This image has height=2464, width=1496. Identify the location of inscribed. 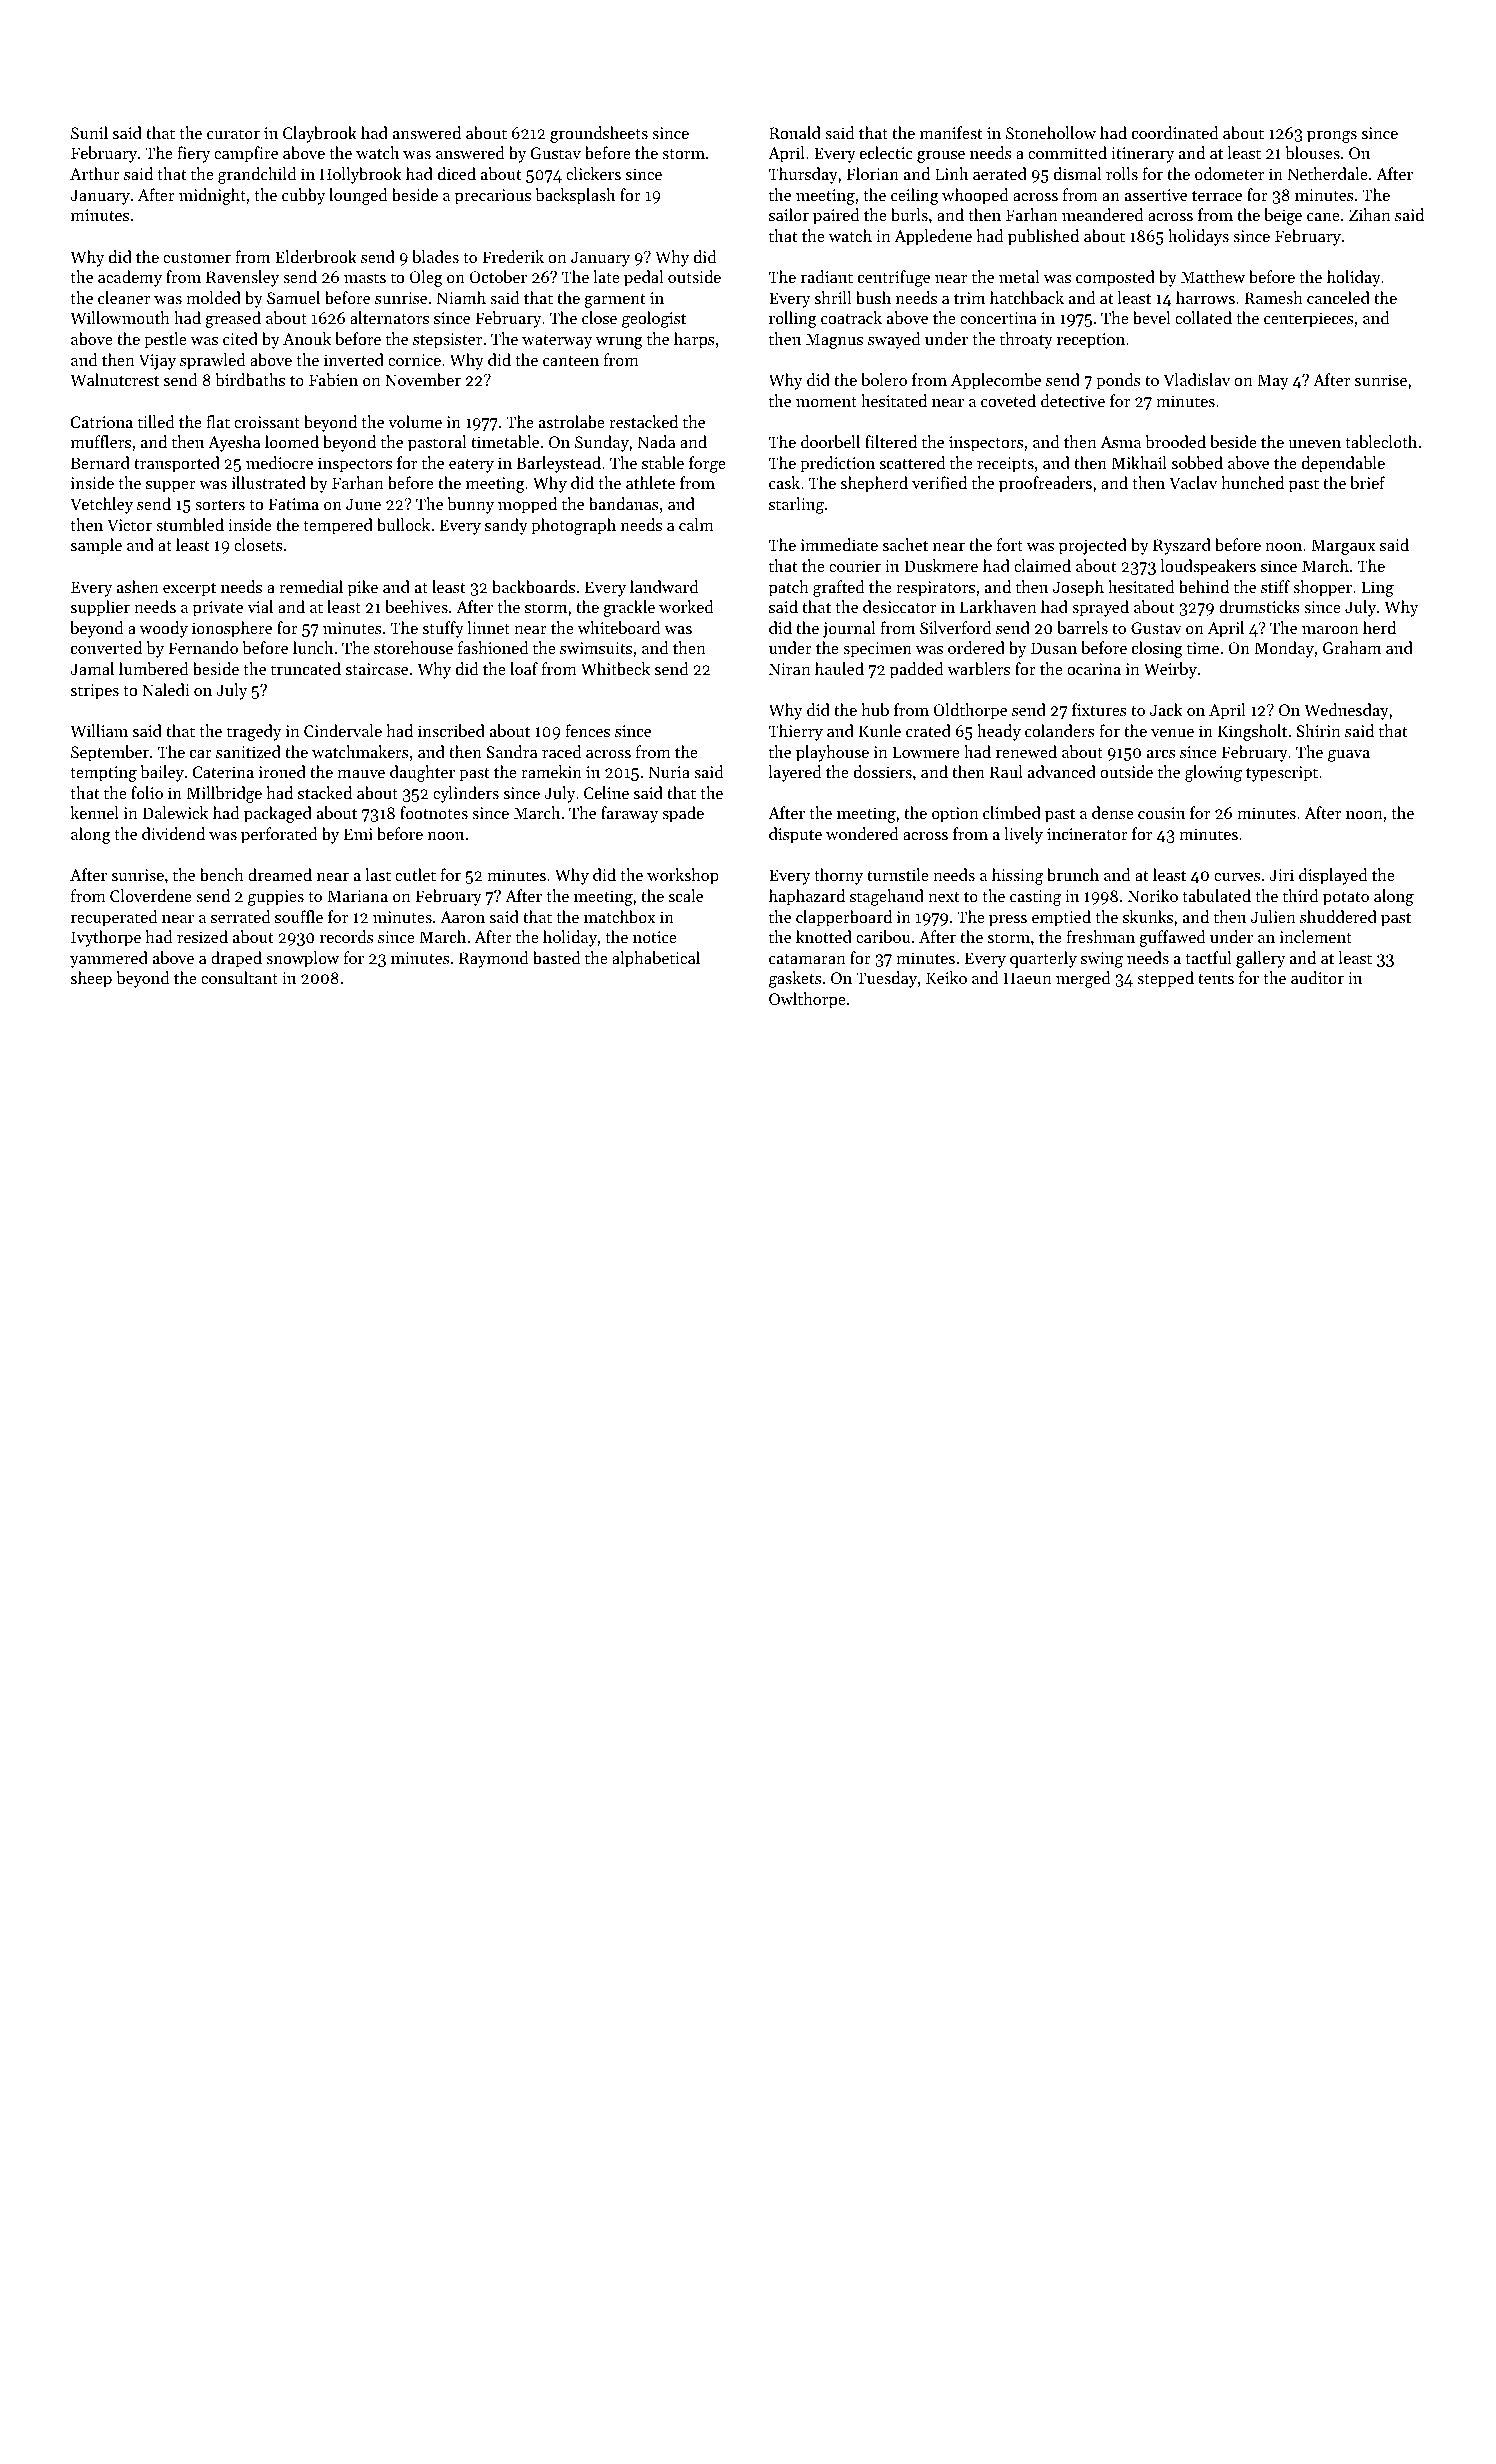
(451, 730).
